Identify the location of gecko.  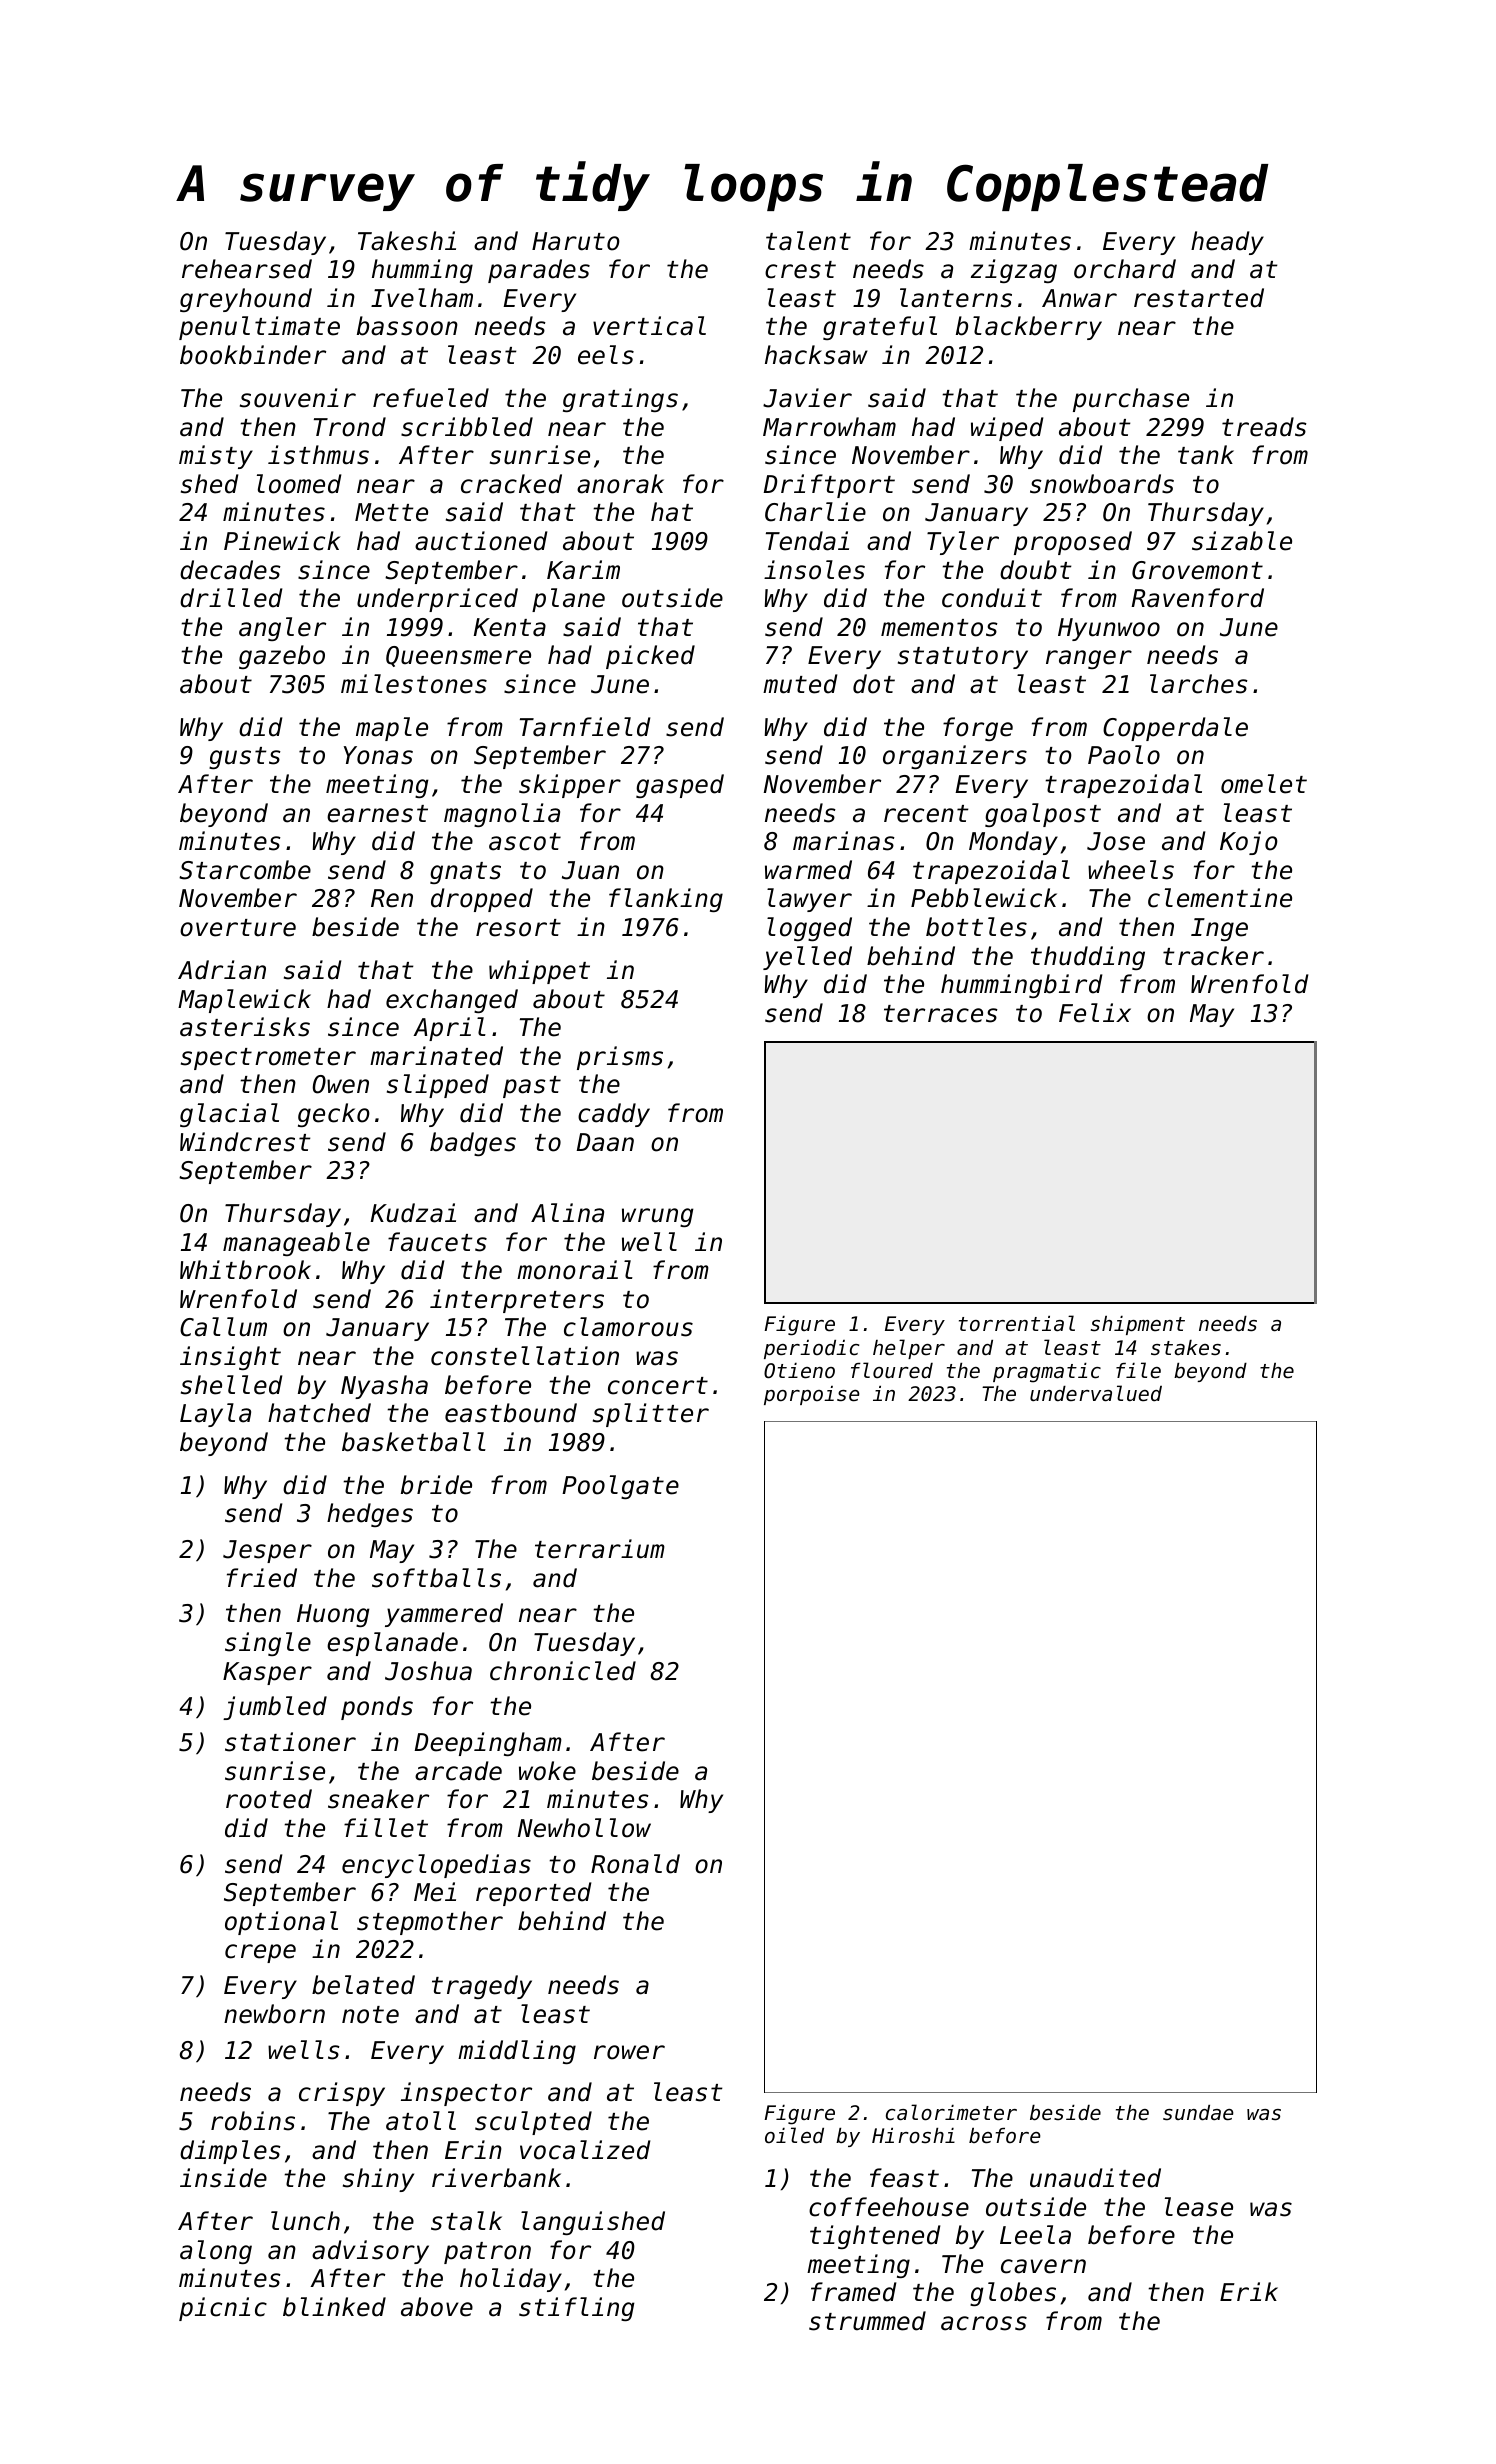
(334, 1115).
